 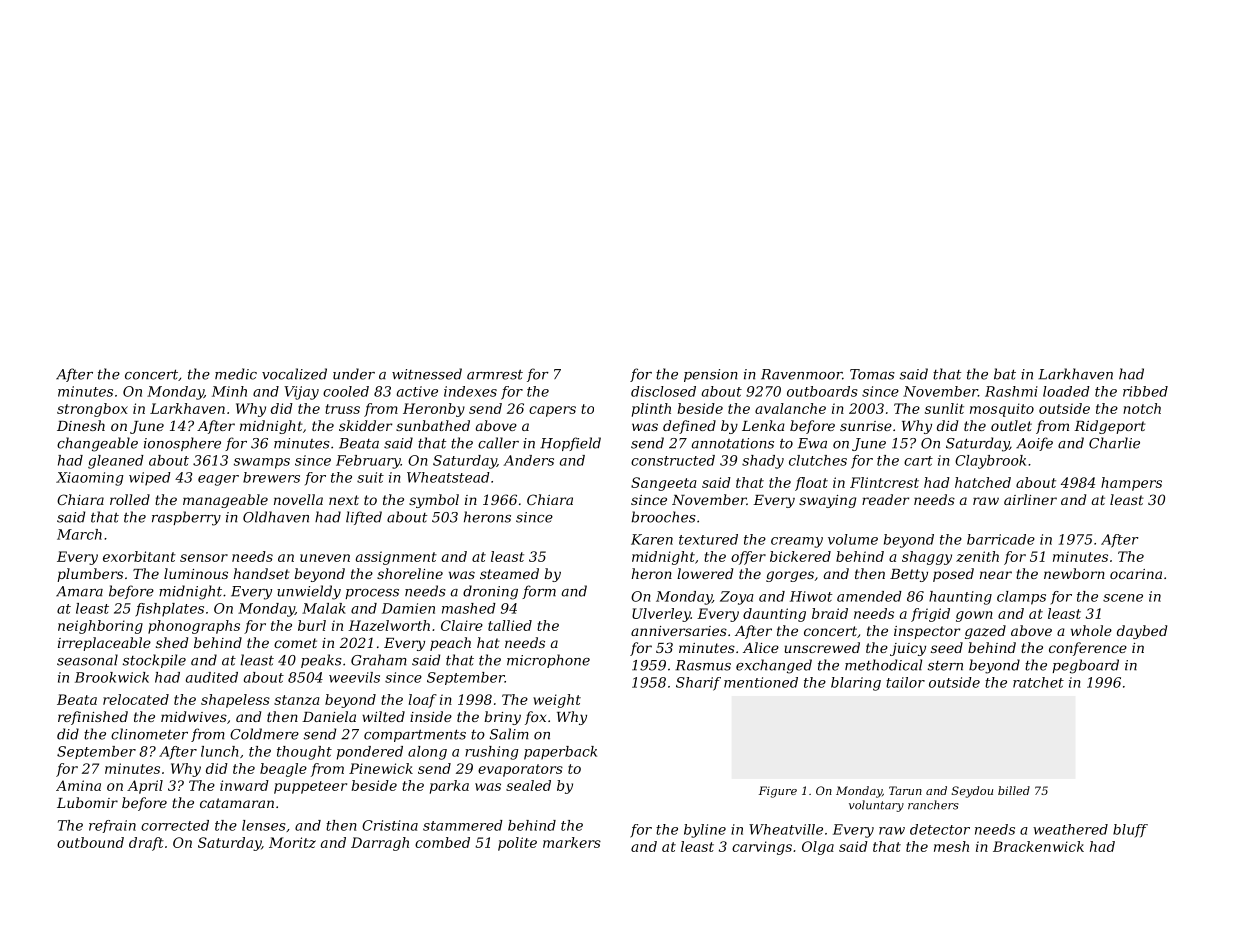 I want to click on Rashmi, so click(x=1011, y=391).
